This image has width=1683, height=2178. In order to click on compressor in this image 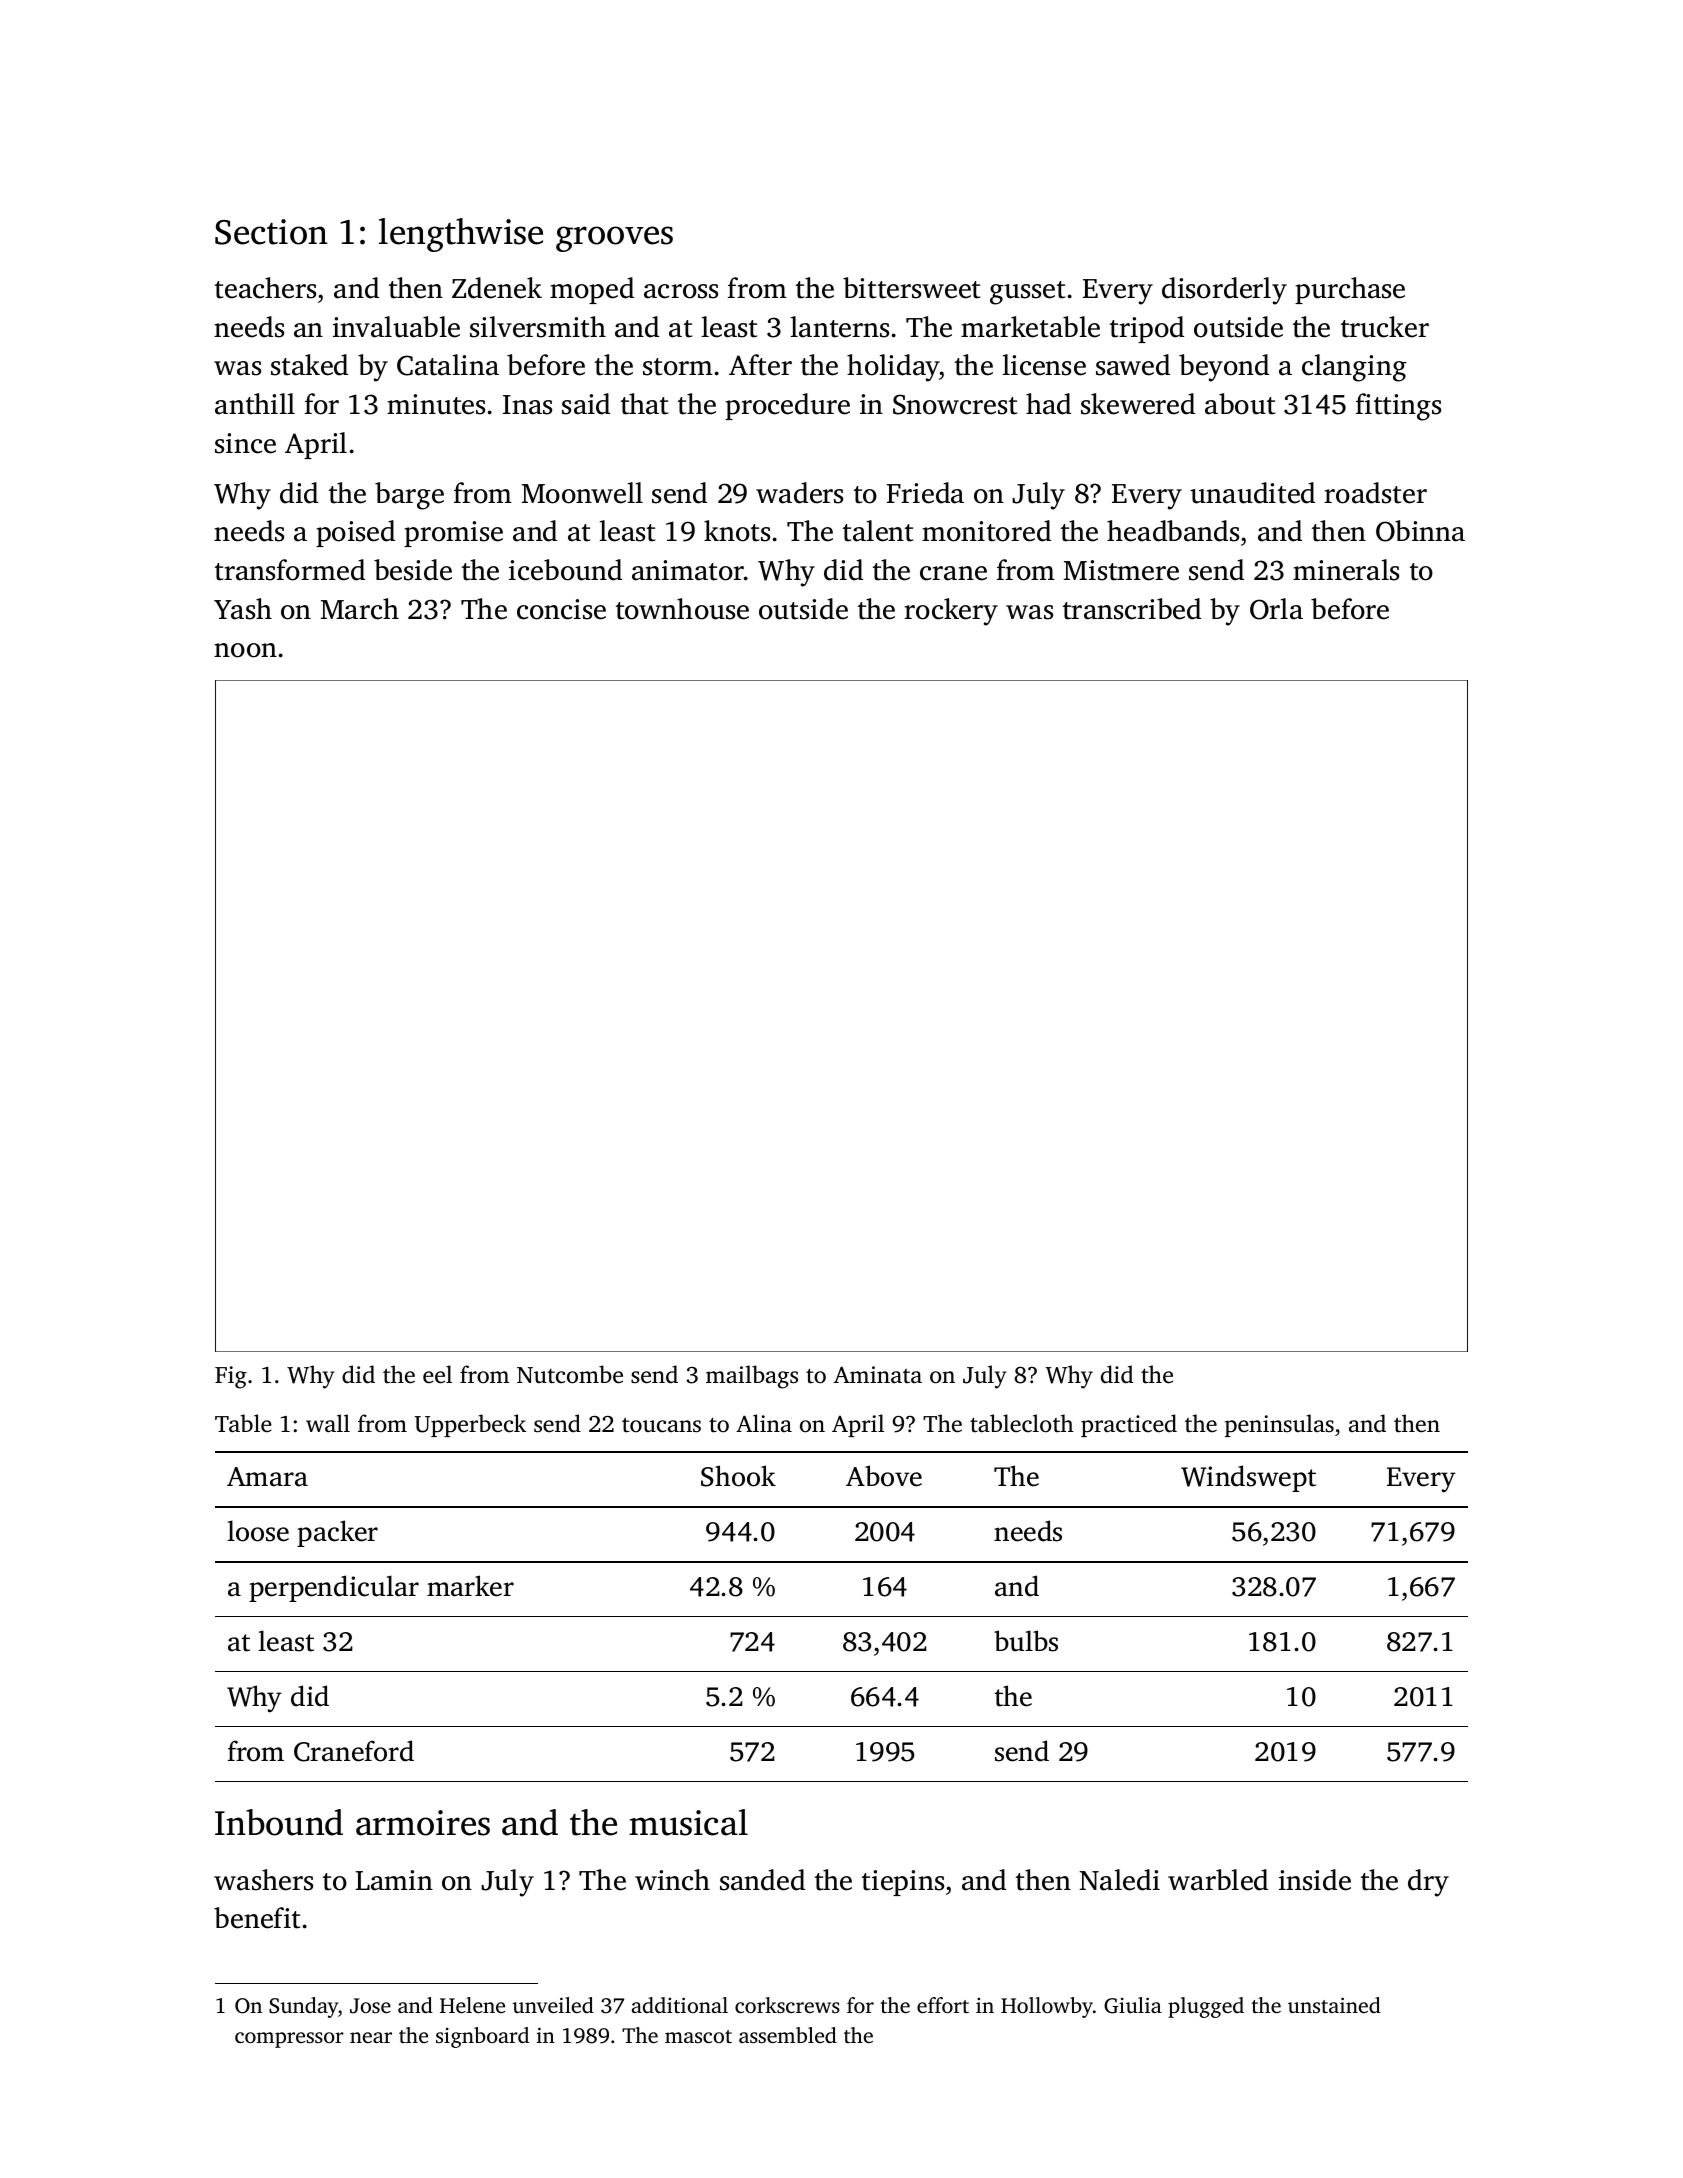, I will do `click(289, 2040)`.
